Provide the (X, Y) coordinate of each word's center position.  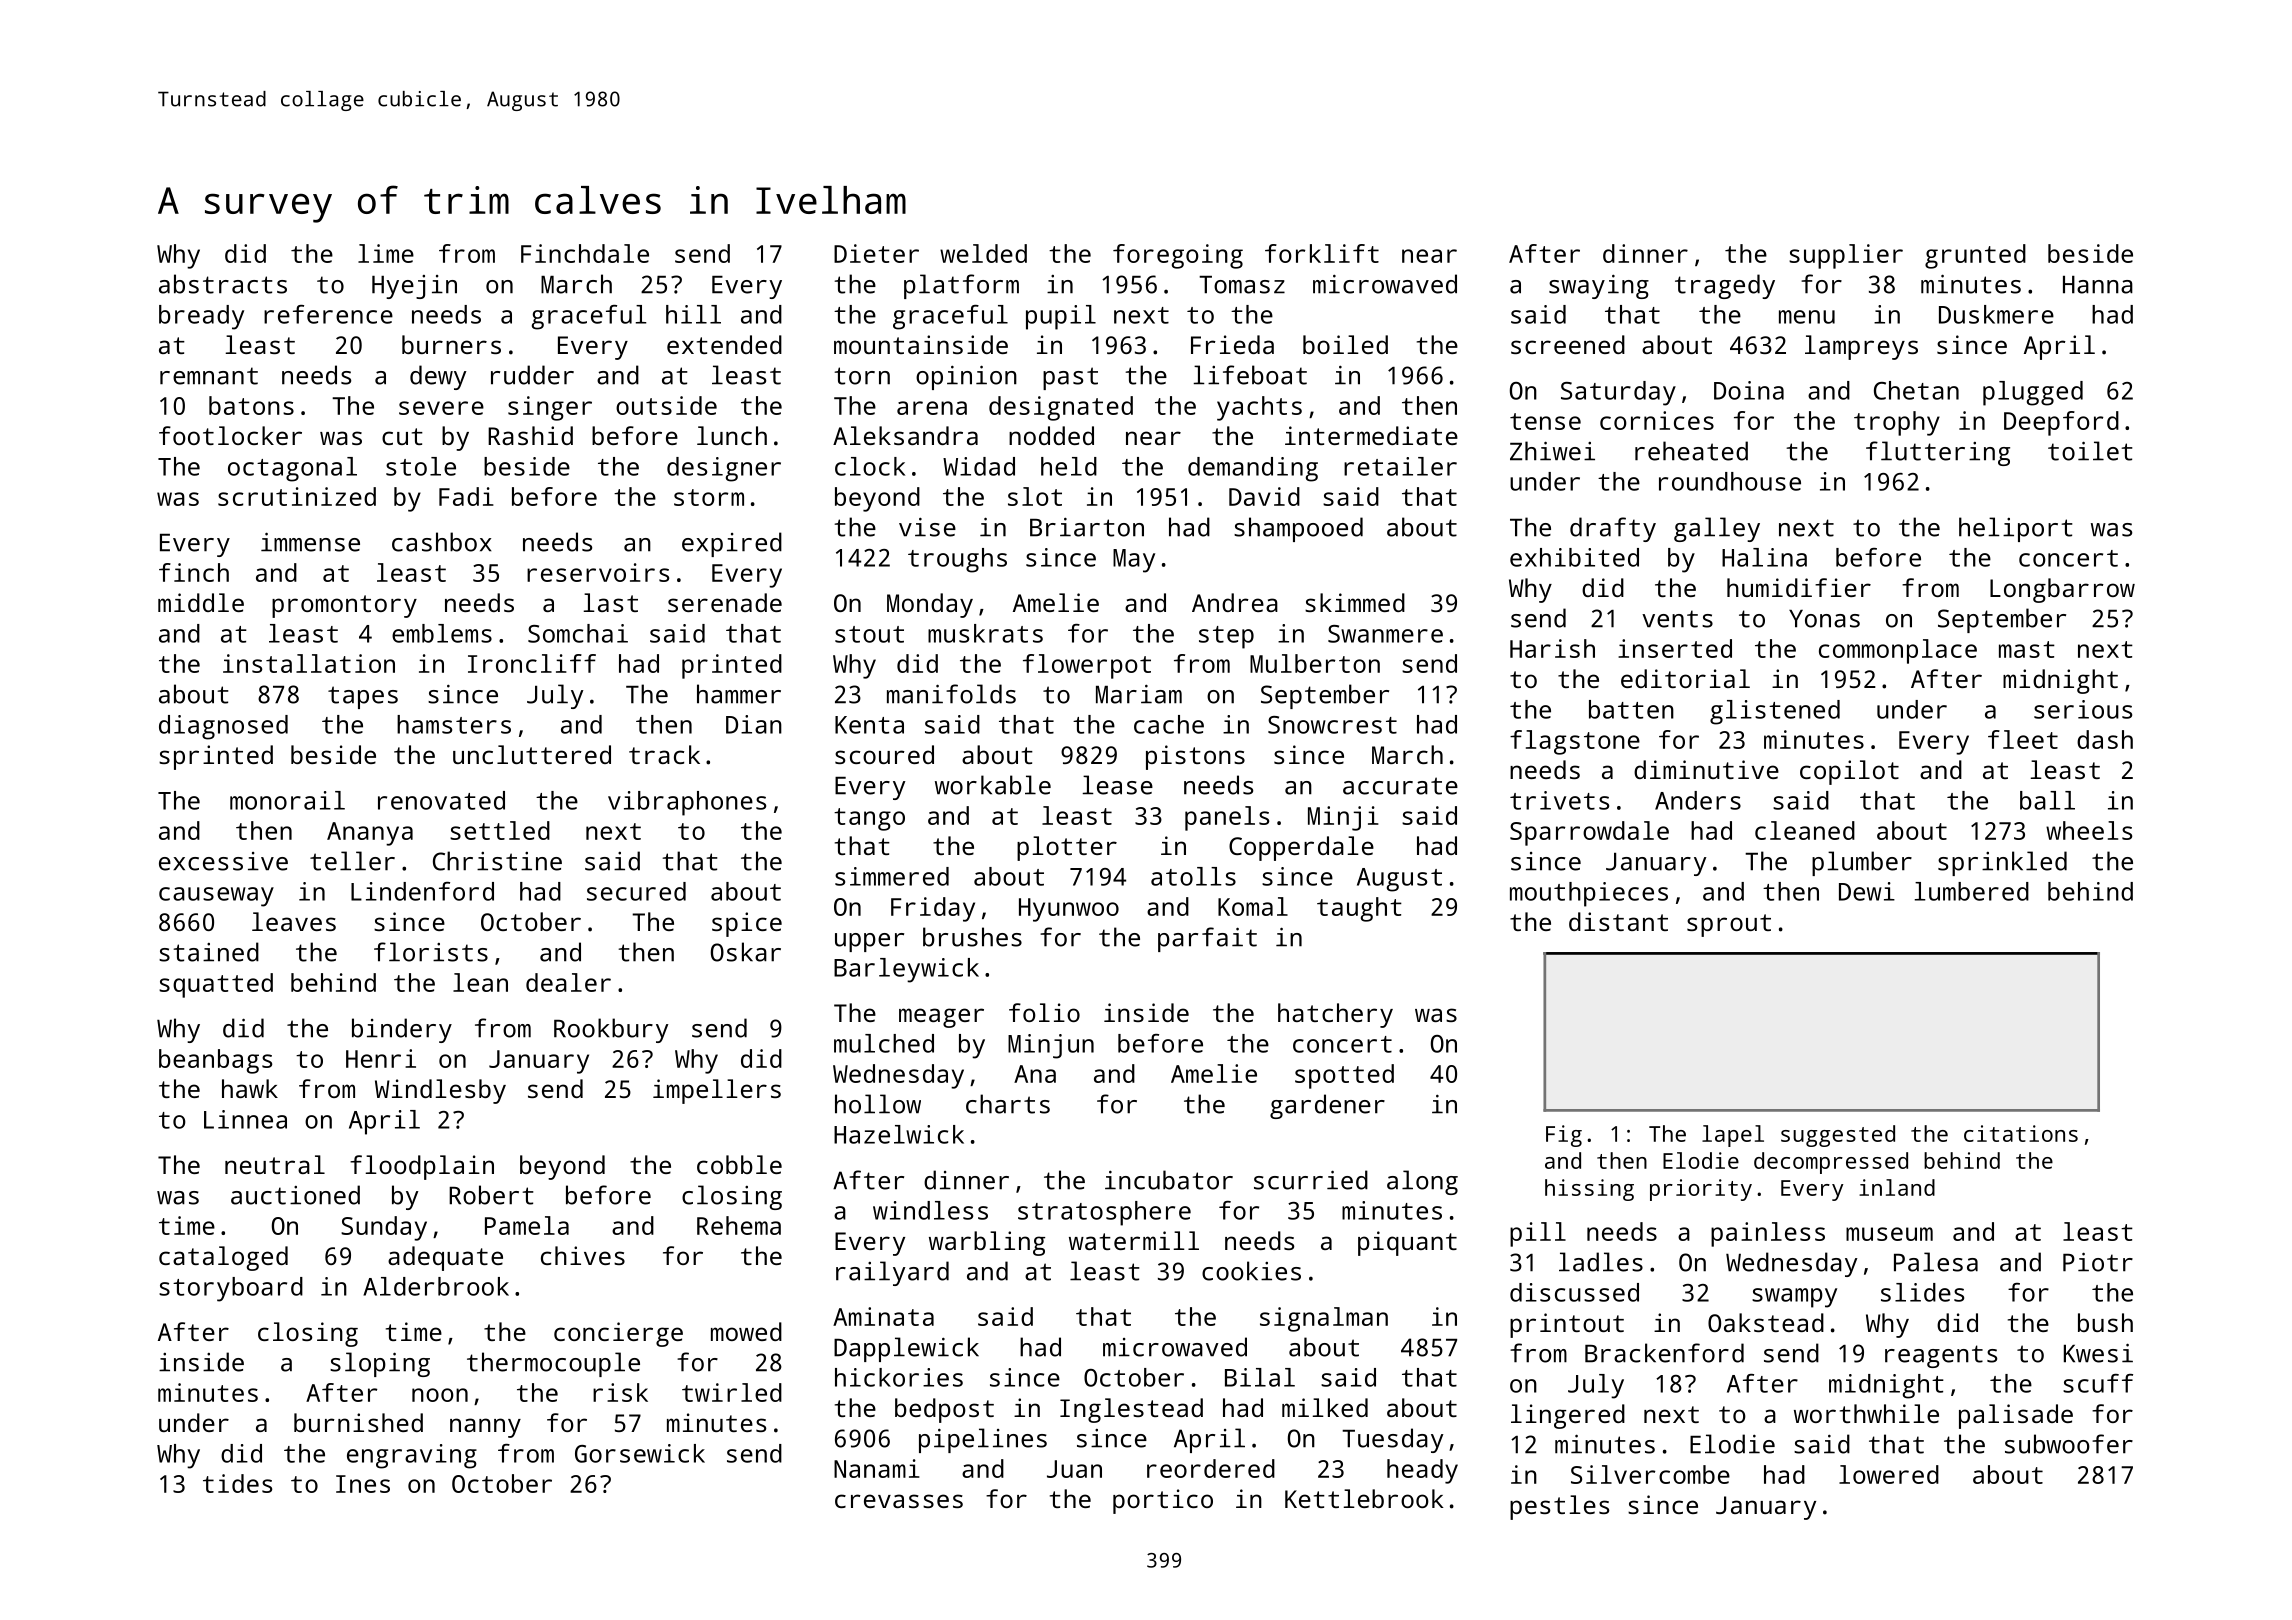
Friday (933, 909)
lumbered (1972, 891)
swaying (1599, 287)
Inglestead (1131, 1410)
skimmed (1355, 602)
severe (441, 408)
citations (2021, 1133)
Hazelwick (899, 1134)
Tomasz (1242, 285)
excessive (223, 861)
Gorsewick (640, 1453)
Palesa (1936, 1262)
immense (310, 542)
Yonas (1824, 619)
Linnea (245, 1119)
